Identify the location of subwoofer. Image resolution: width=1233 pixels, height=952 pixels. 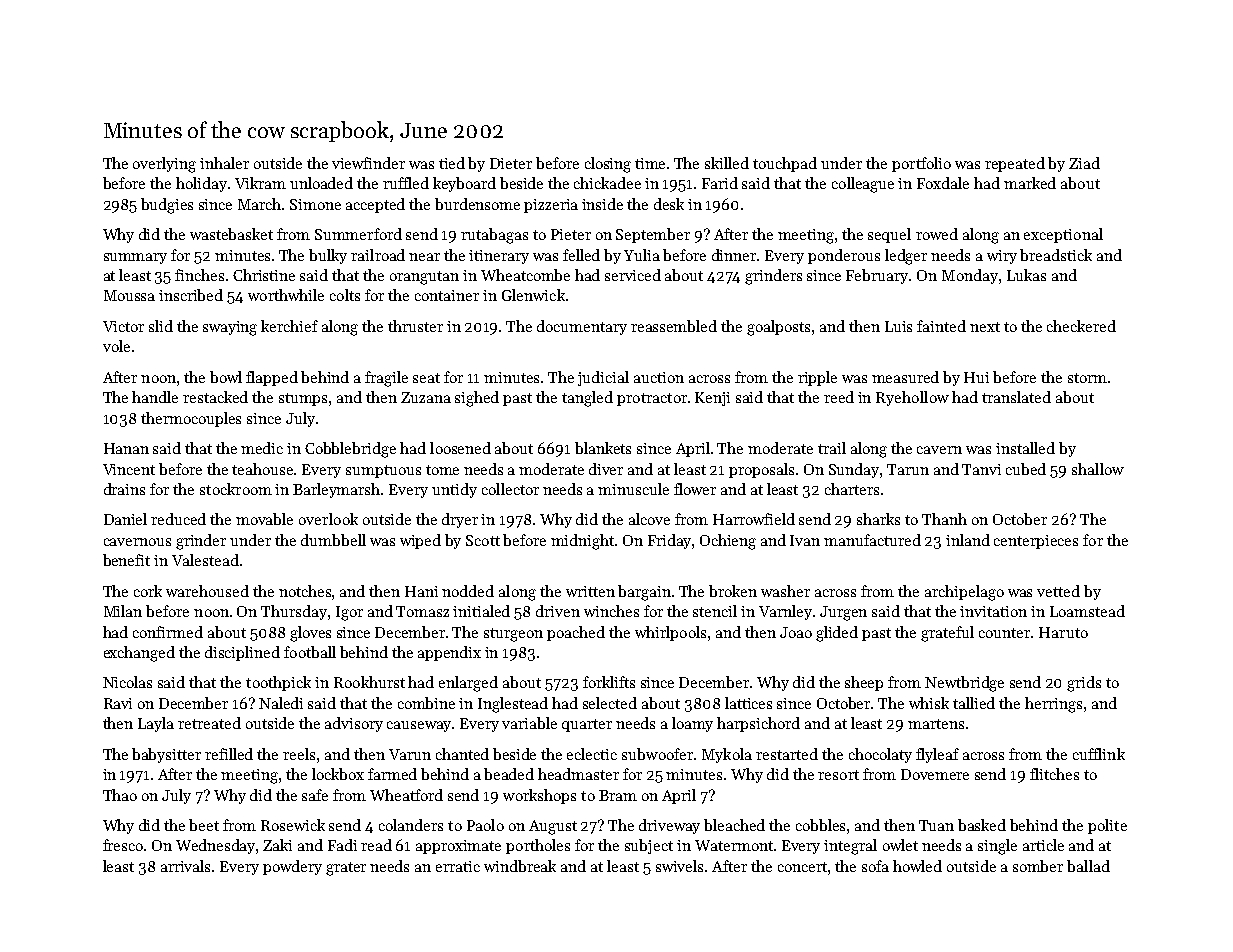
(657, 754).
